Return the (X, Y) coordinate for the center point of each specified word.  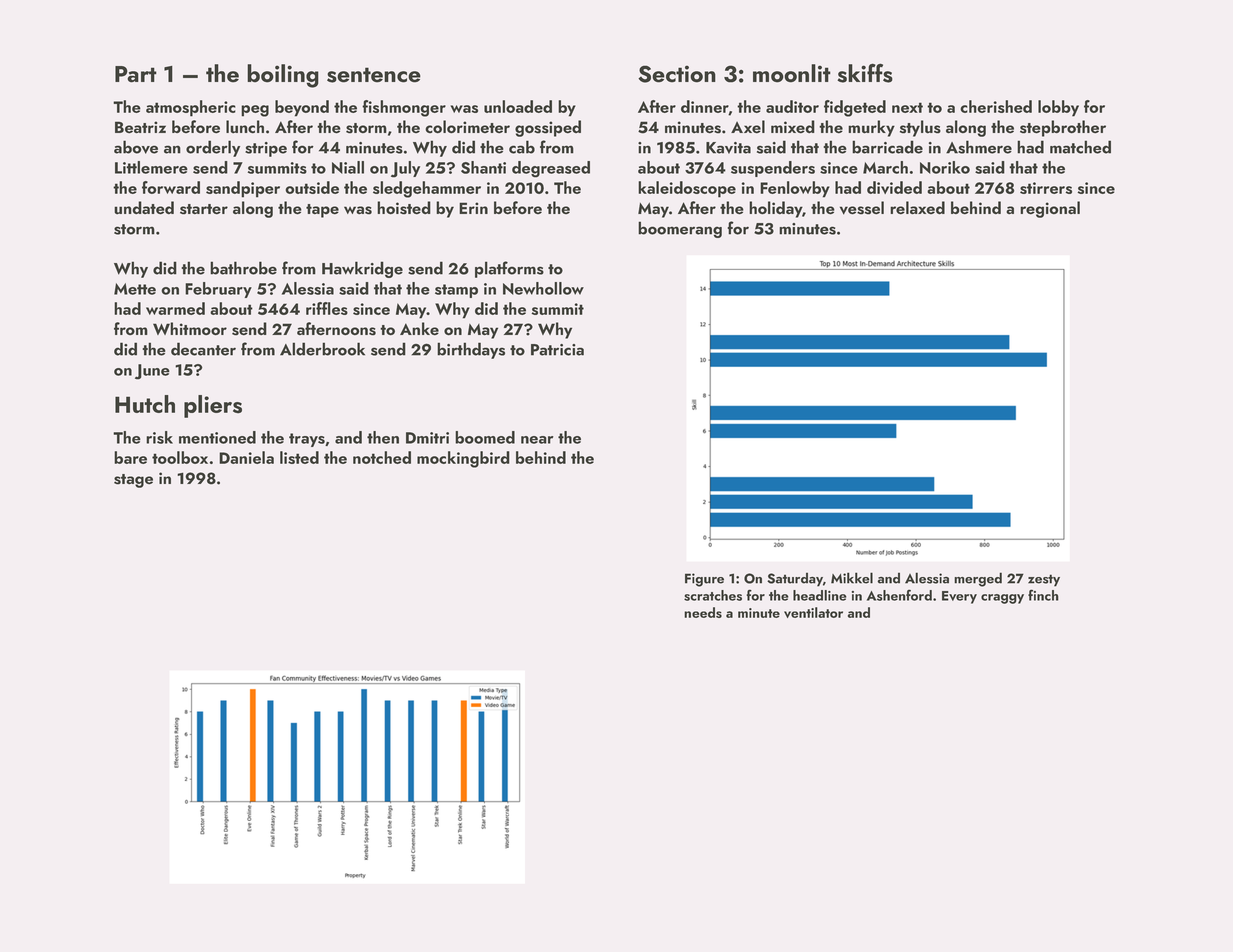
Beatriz (140, 127)
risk (159, 437)
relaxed (917, 207)
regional (1050, 209)
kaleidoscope (687, 189)
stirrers (1046, 188)
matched (1080, 147)
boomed (485, 437)
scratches (713, 595)
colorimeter (467, 126)
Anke (419, 328)
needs (703, 612)
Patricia (557, 350)
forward (171, 187)
